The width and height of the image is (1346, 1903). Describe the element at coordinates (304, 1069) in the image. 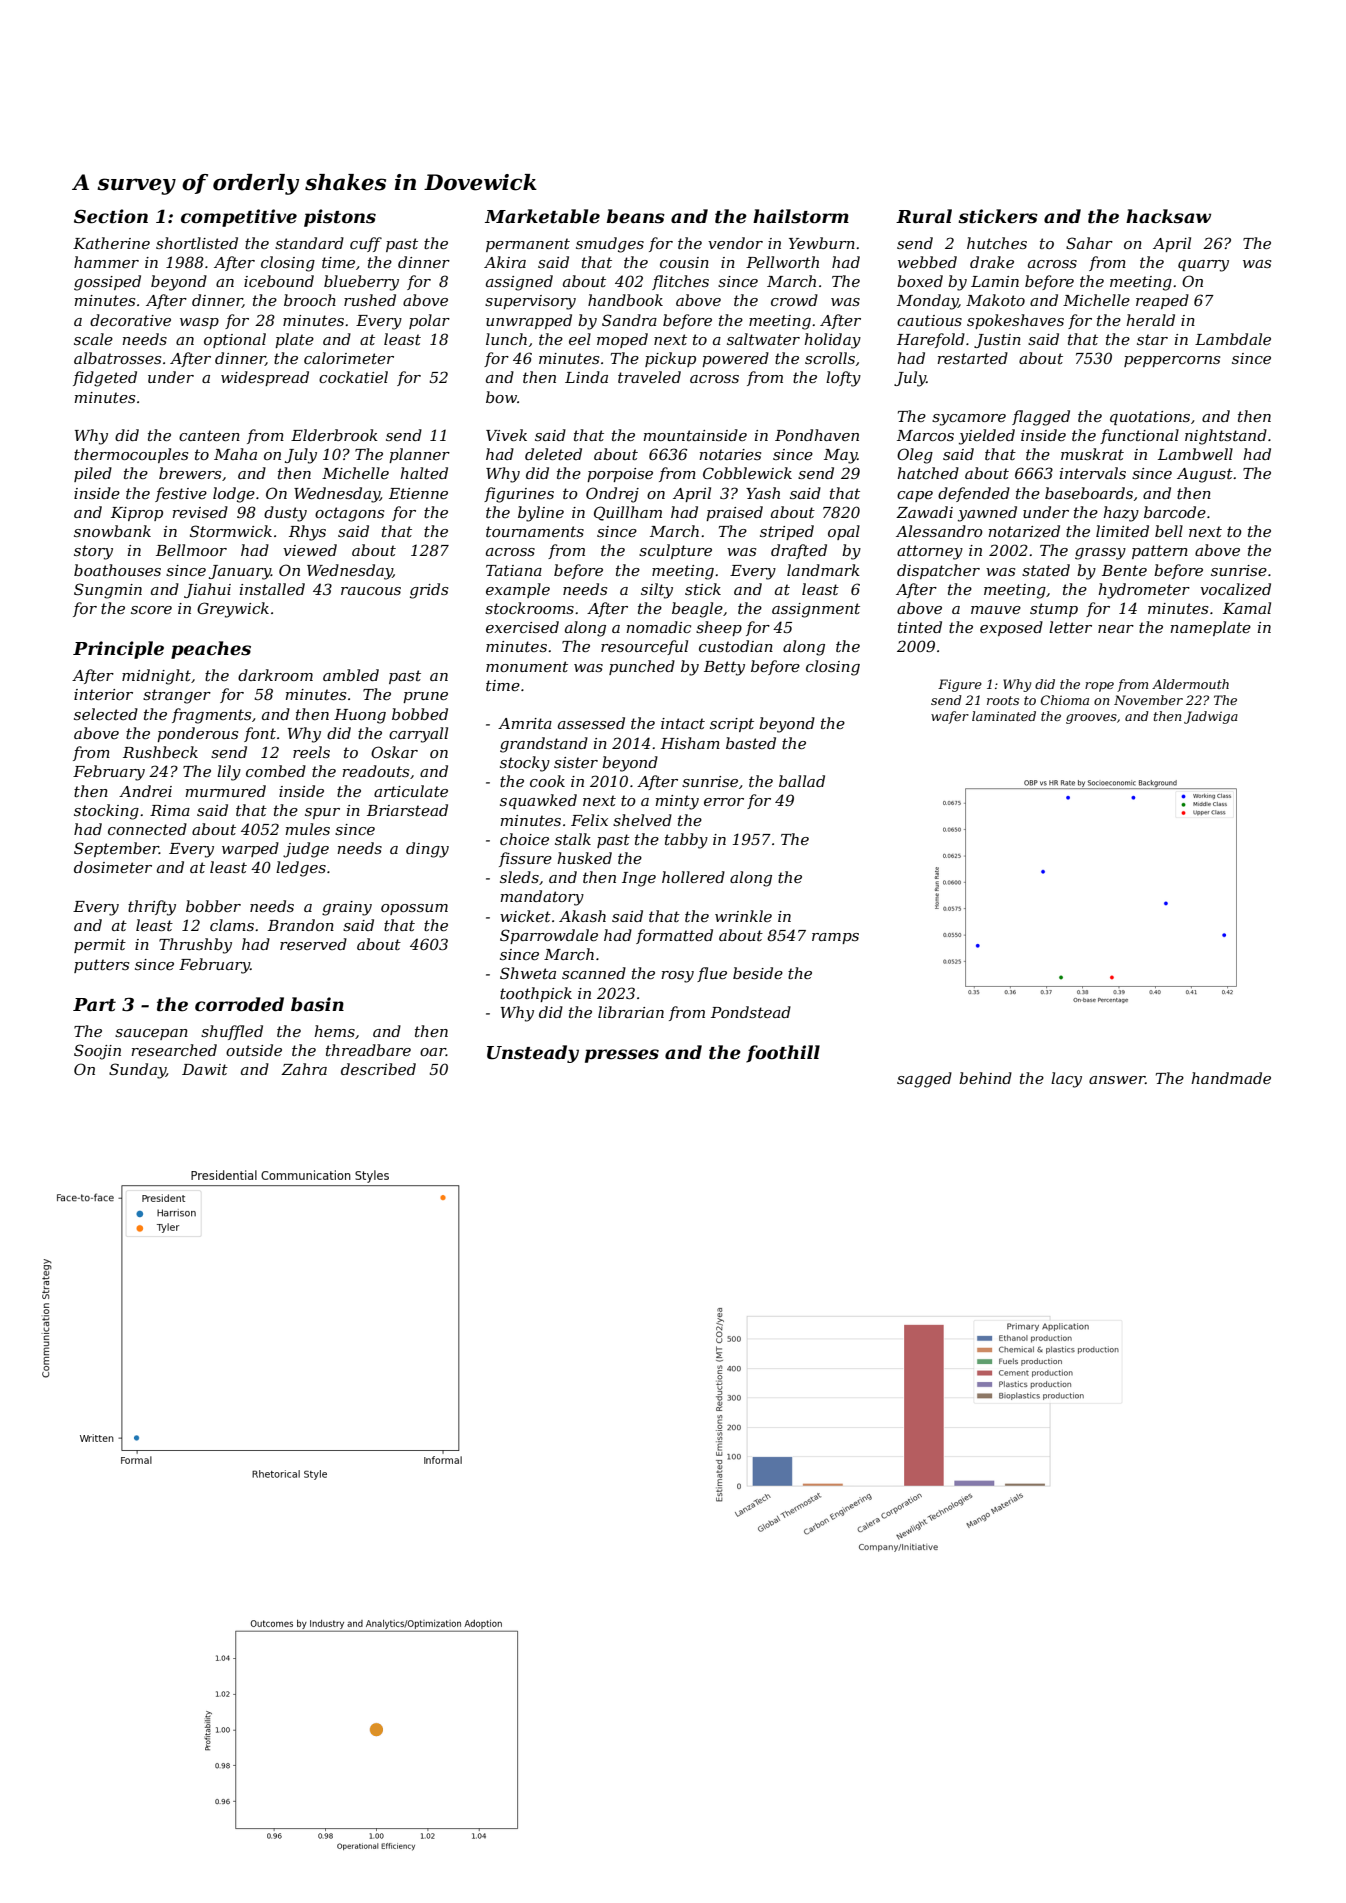

I see `Zahra` at that location.
